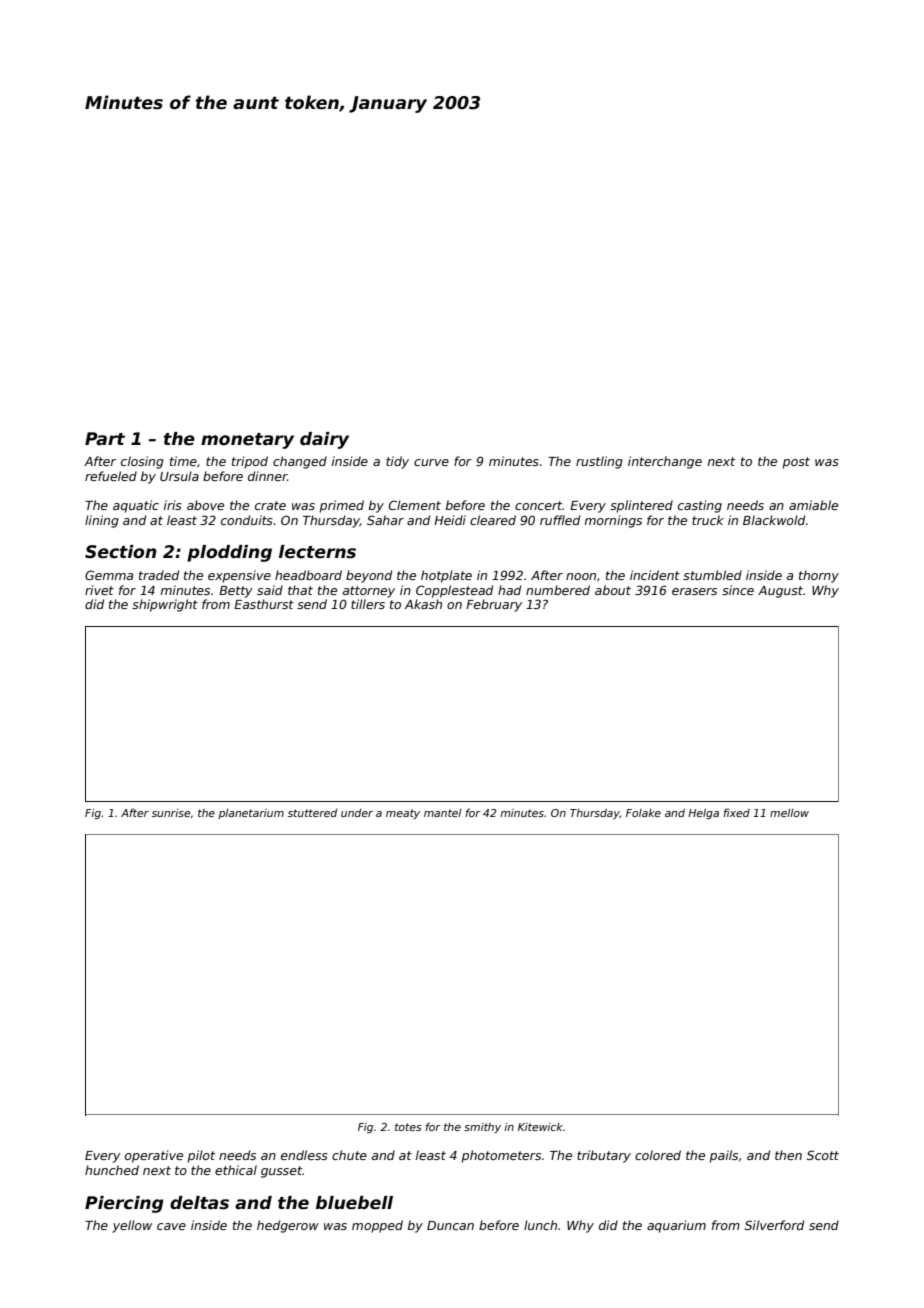 Image resolution: width=924 pixels, height=1308 pixels. What do you see at coordinates (501, 1156) in the document?
I see `photometers` at bounding box center [501, 1156].
